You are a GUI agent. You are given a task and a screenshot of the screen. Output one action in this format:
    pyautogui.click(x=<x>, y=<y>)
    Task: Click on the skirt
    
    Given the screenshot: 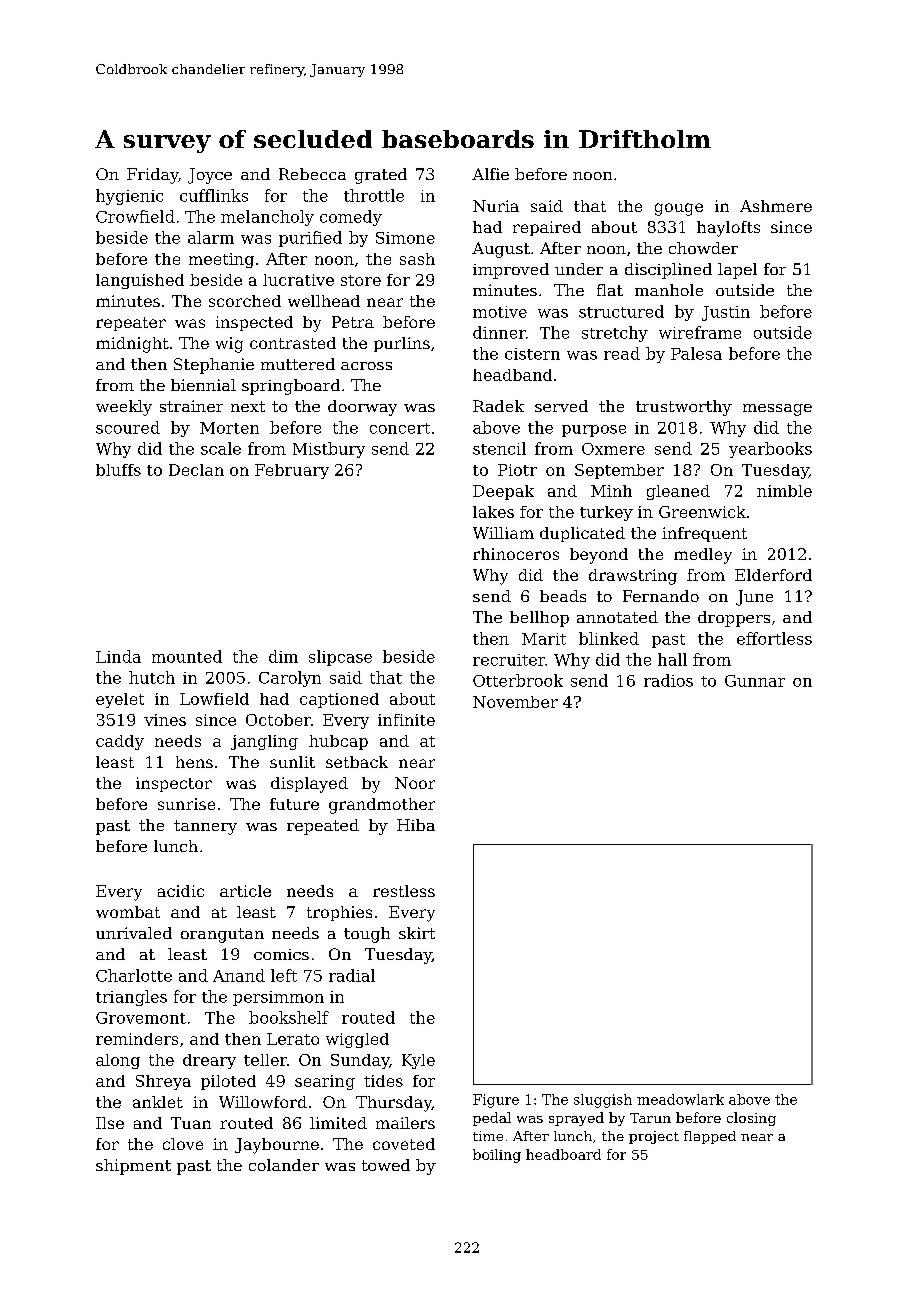 What is the action you would take?
    pyautogui.click(x=417, y=933)
